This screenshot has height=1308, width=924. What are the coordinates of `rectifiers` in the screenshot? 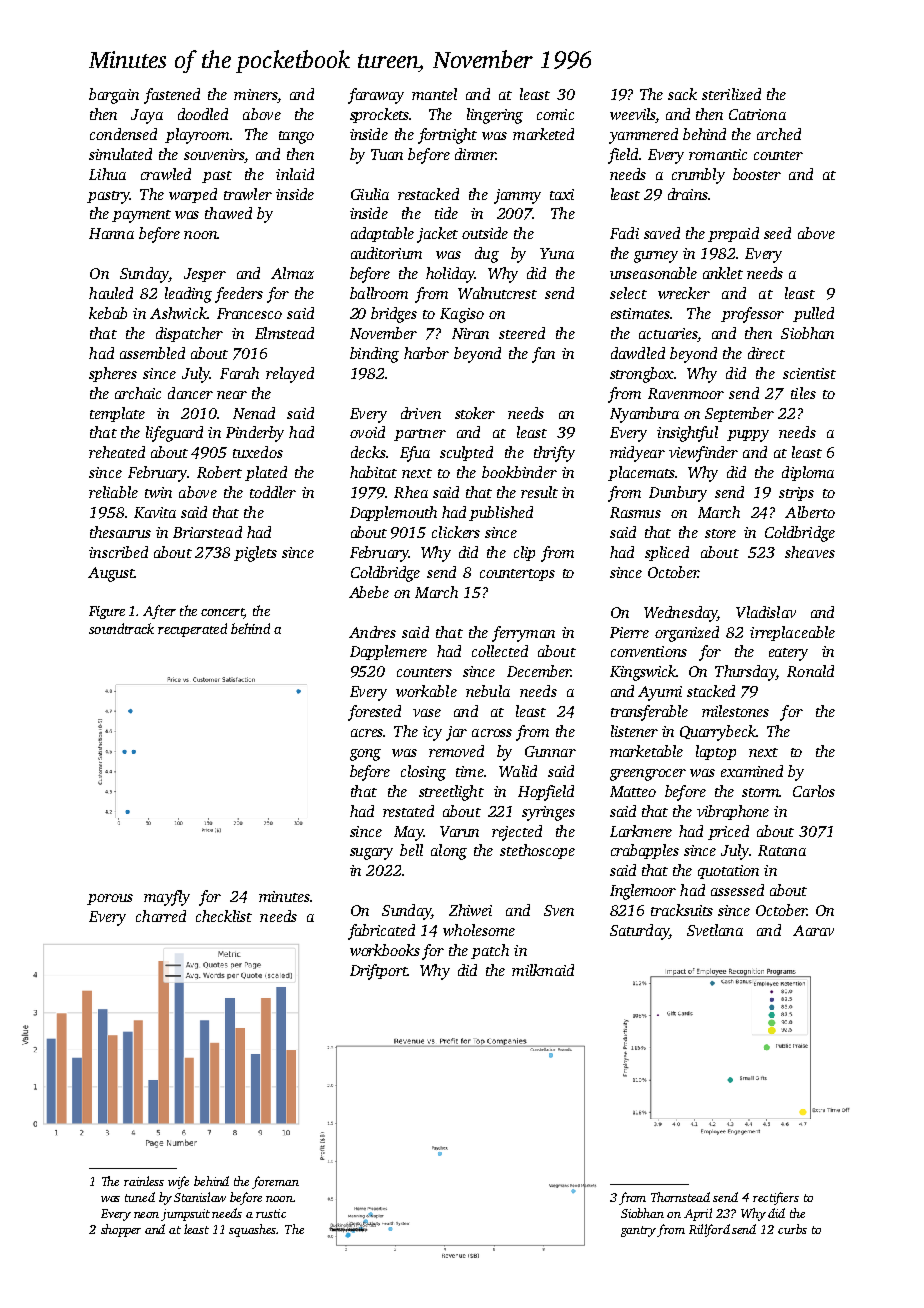 It's located at (776, 1198).
